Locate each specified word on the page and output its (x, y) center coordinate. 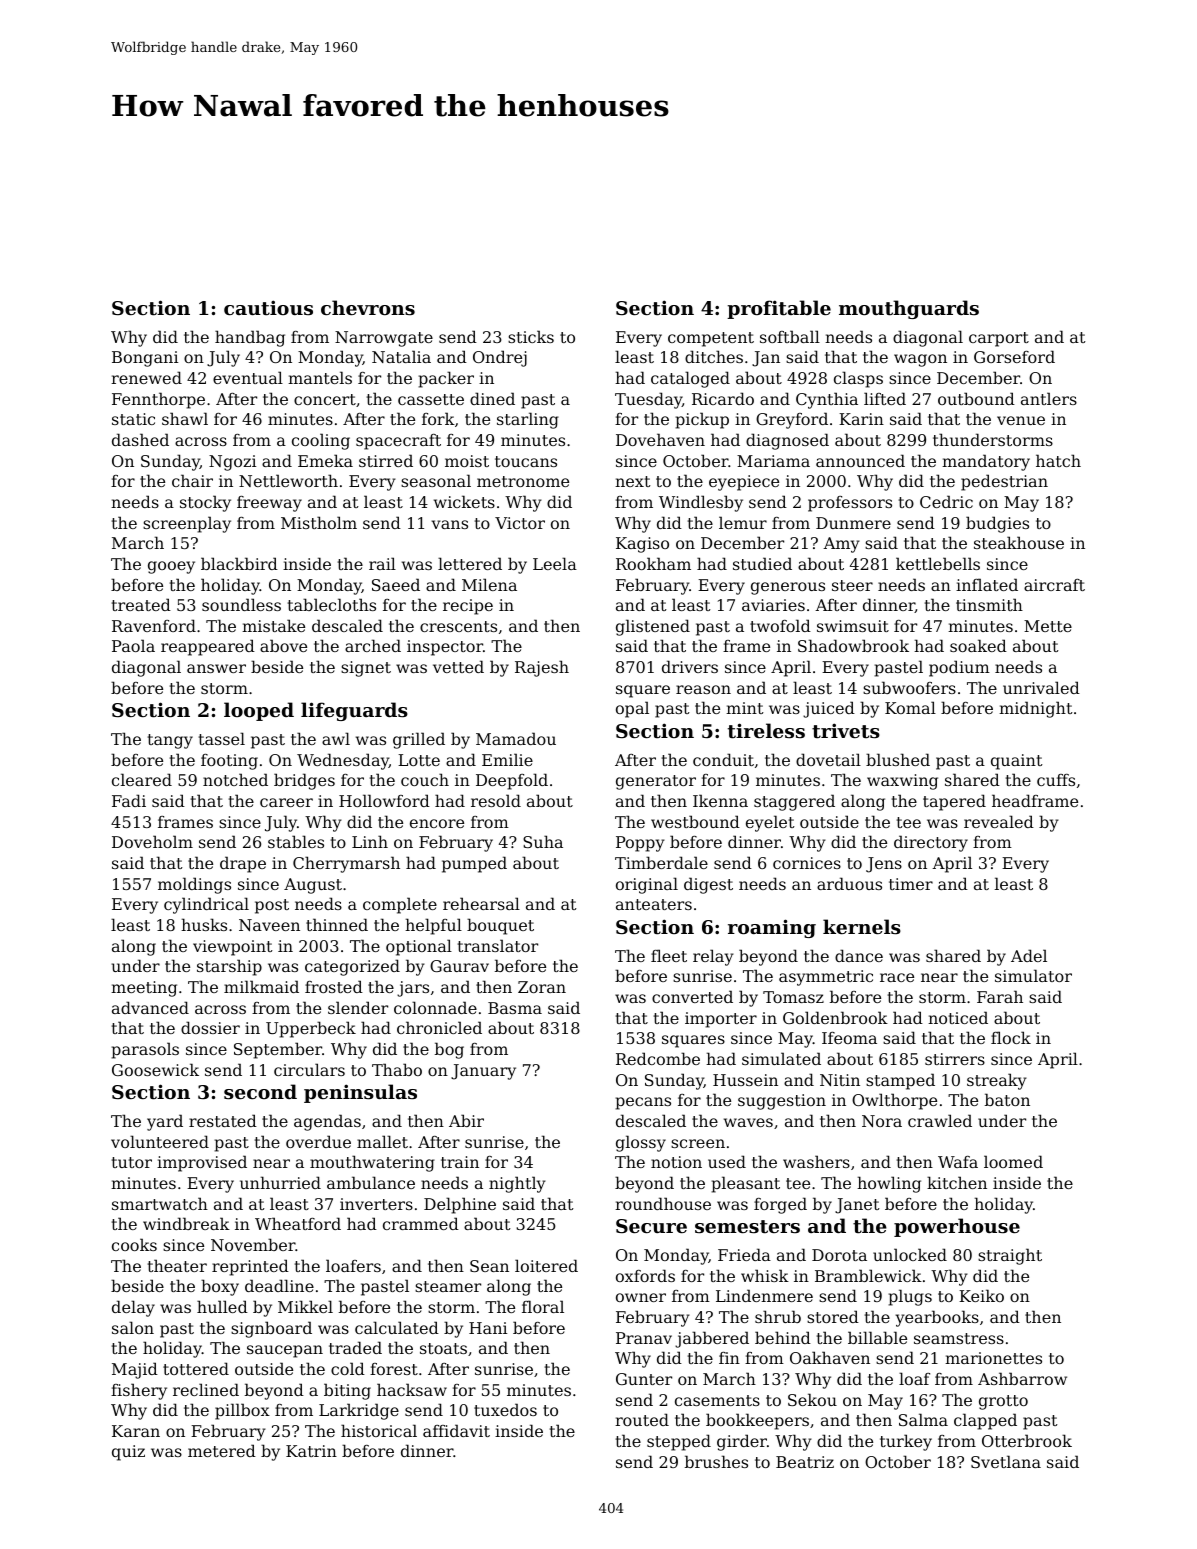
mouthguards (909, 309)
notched (235, 779)
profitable (779, 309)
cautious (268, 308)
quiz (128, 1453)
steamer (448, 1286)
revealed (999, 821)
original (647, 885)
